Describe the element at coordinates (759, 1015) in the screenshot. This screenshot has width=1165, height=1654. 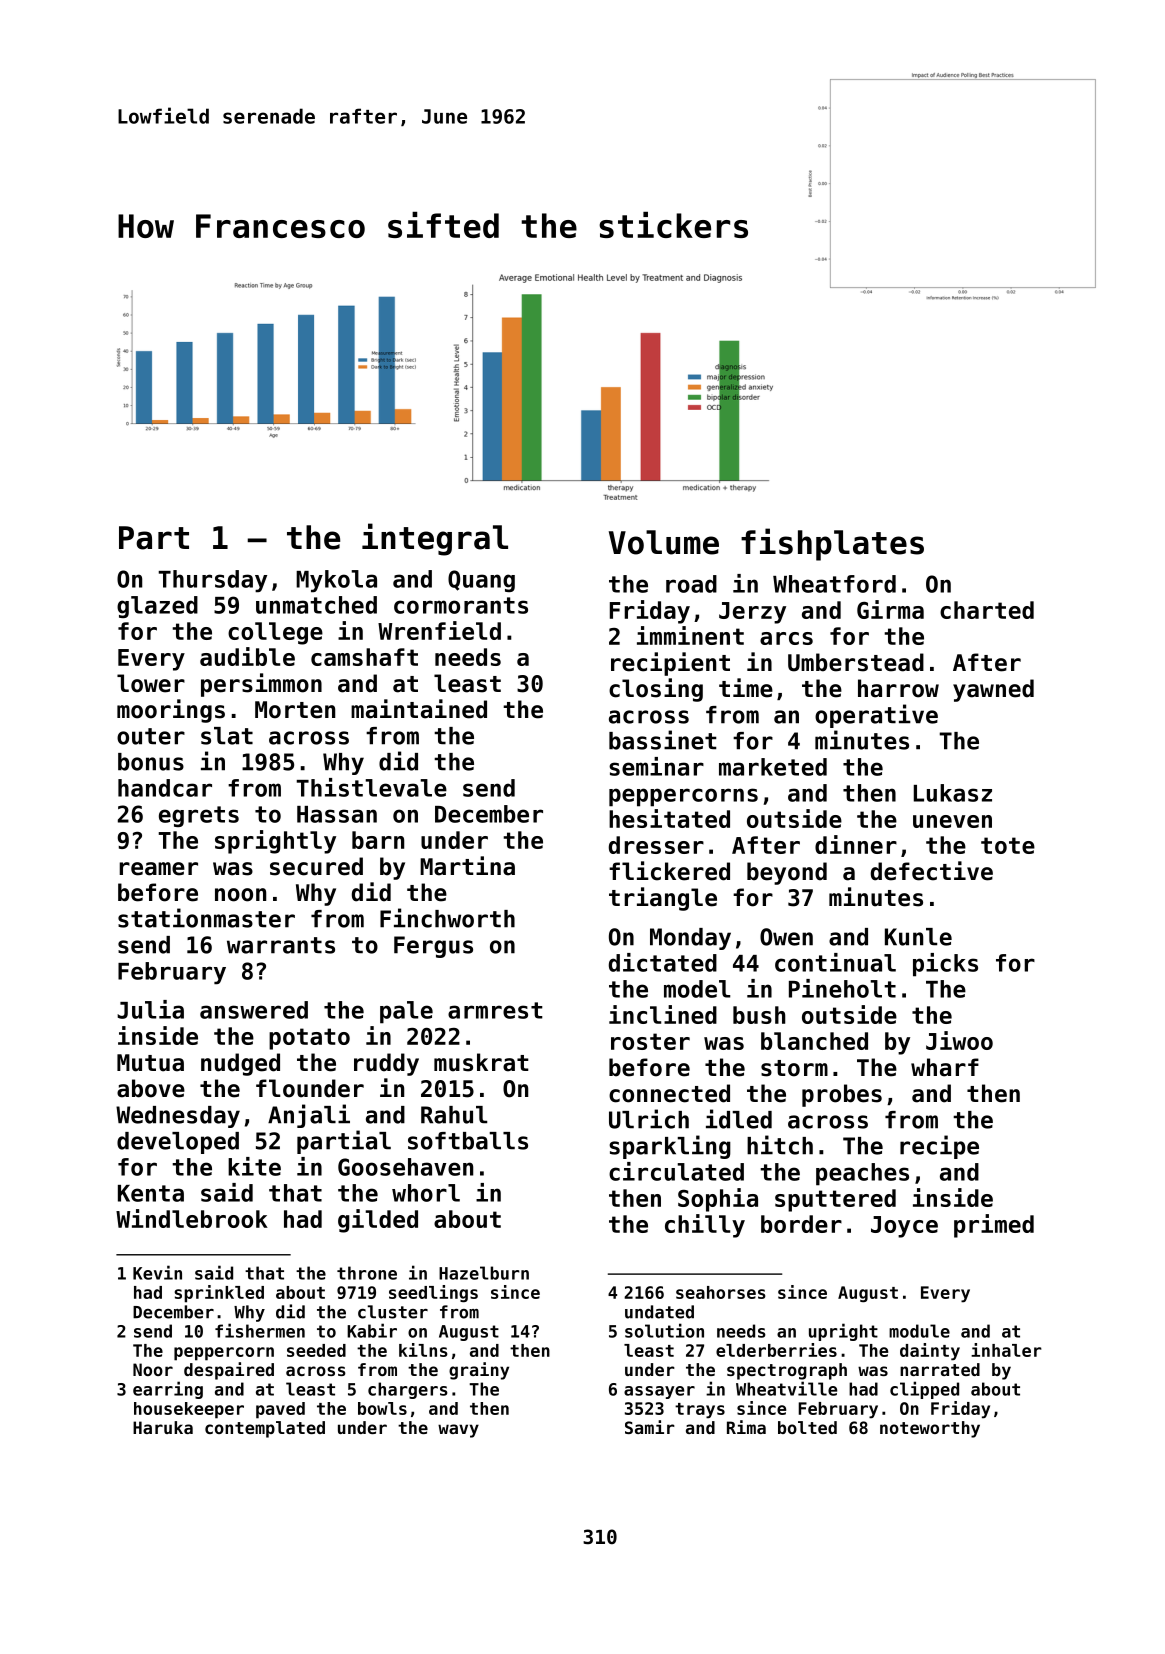
I see `bush` at that location.
